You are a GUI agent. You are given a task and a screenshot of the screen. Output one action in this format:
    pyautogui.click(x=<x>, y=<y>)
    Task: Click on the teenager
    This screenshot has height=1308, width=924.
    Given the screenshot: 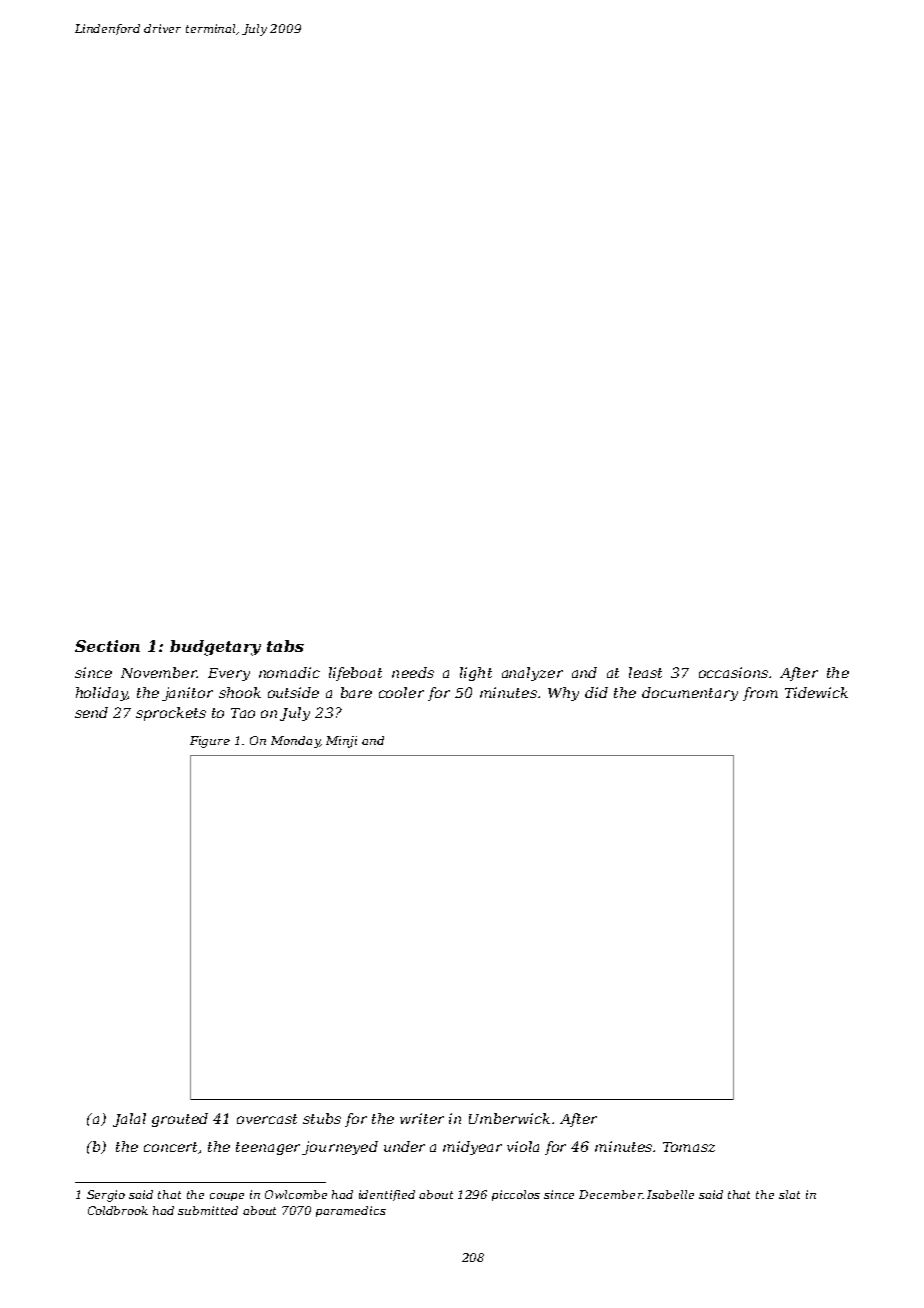 What is the action you would take?
    pyautogui.click(x=268, y=1148)
